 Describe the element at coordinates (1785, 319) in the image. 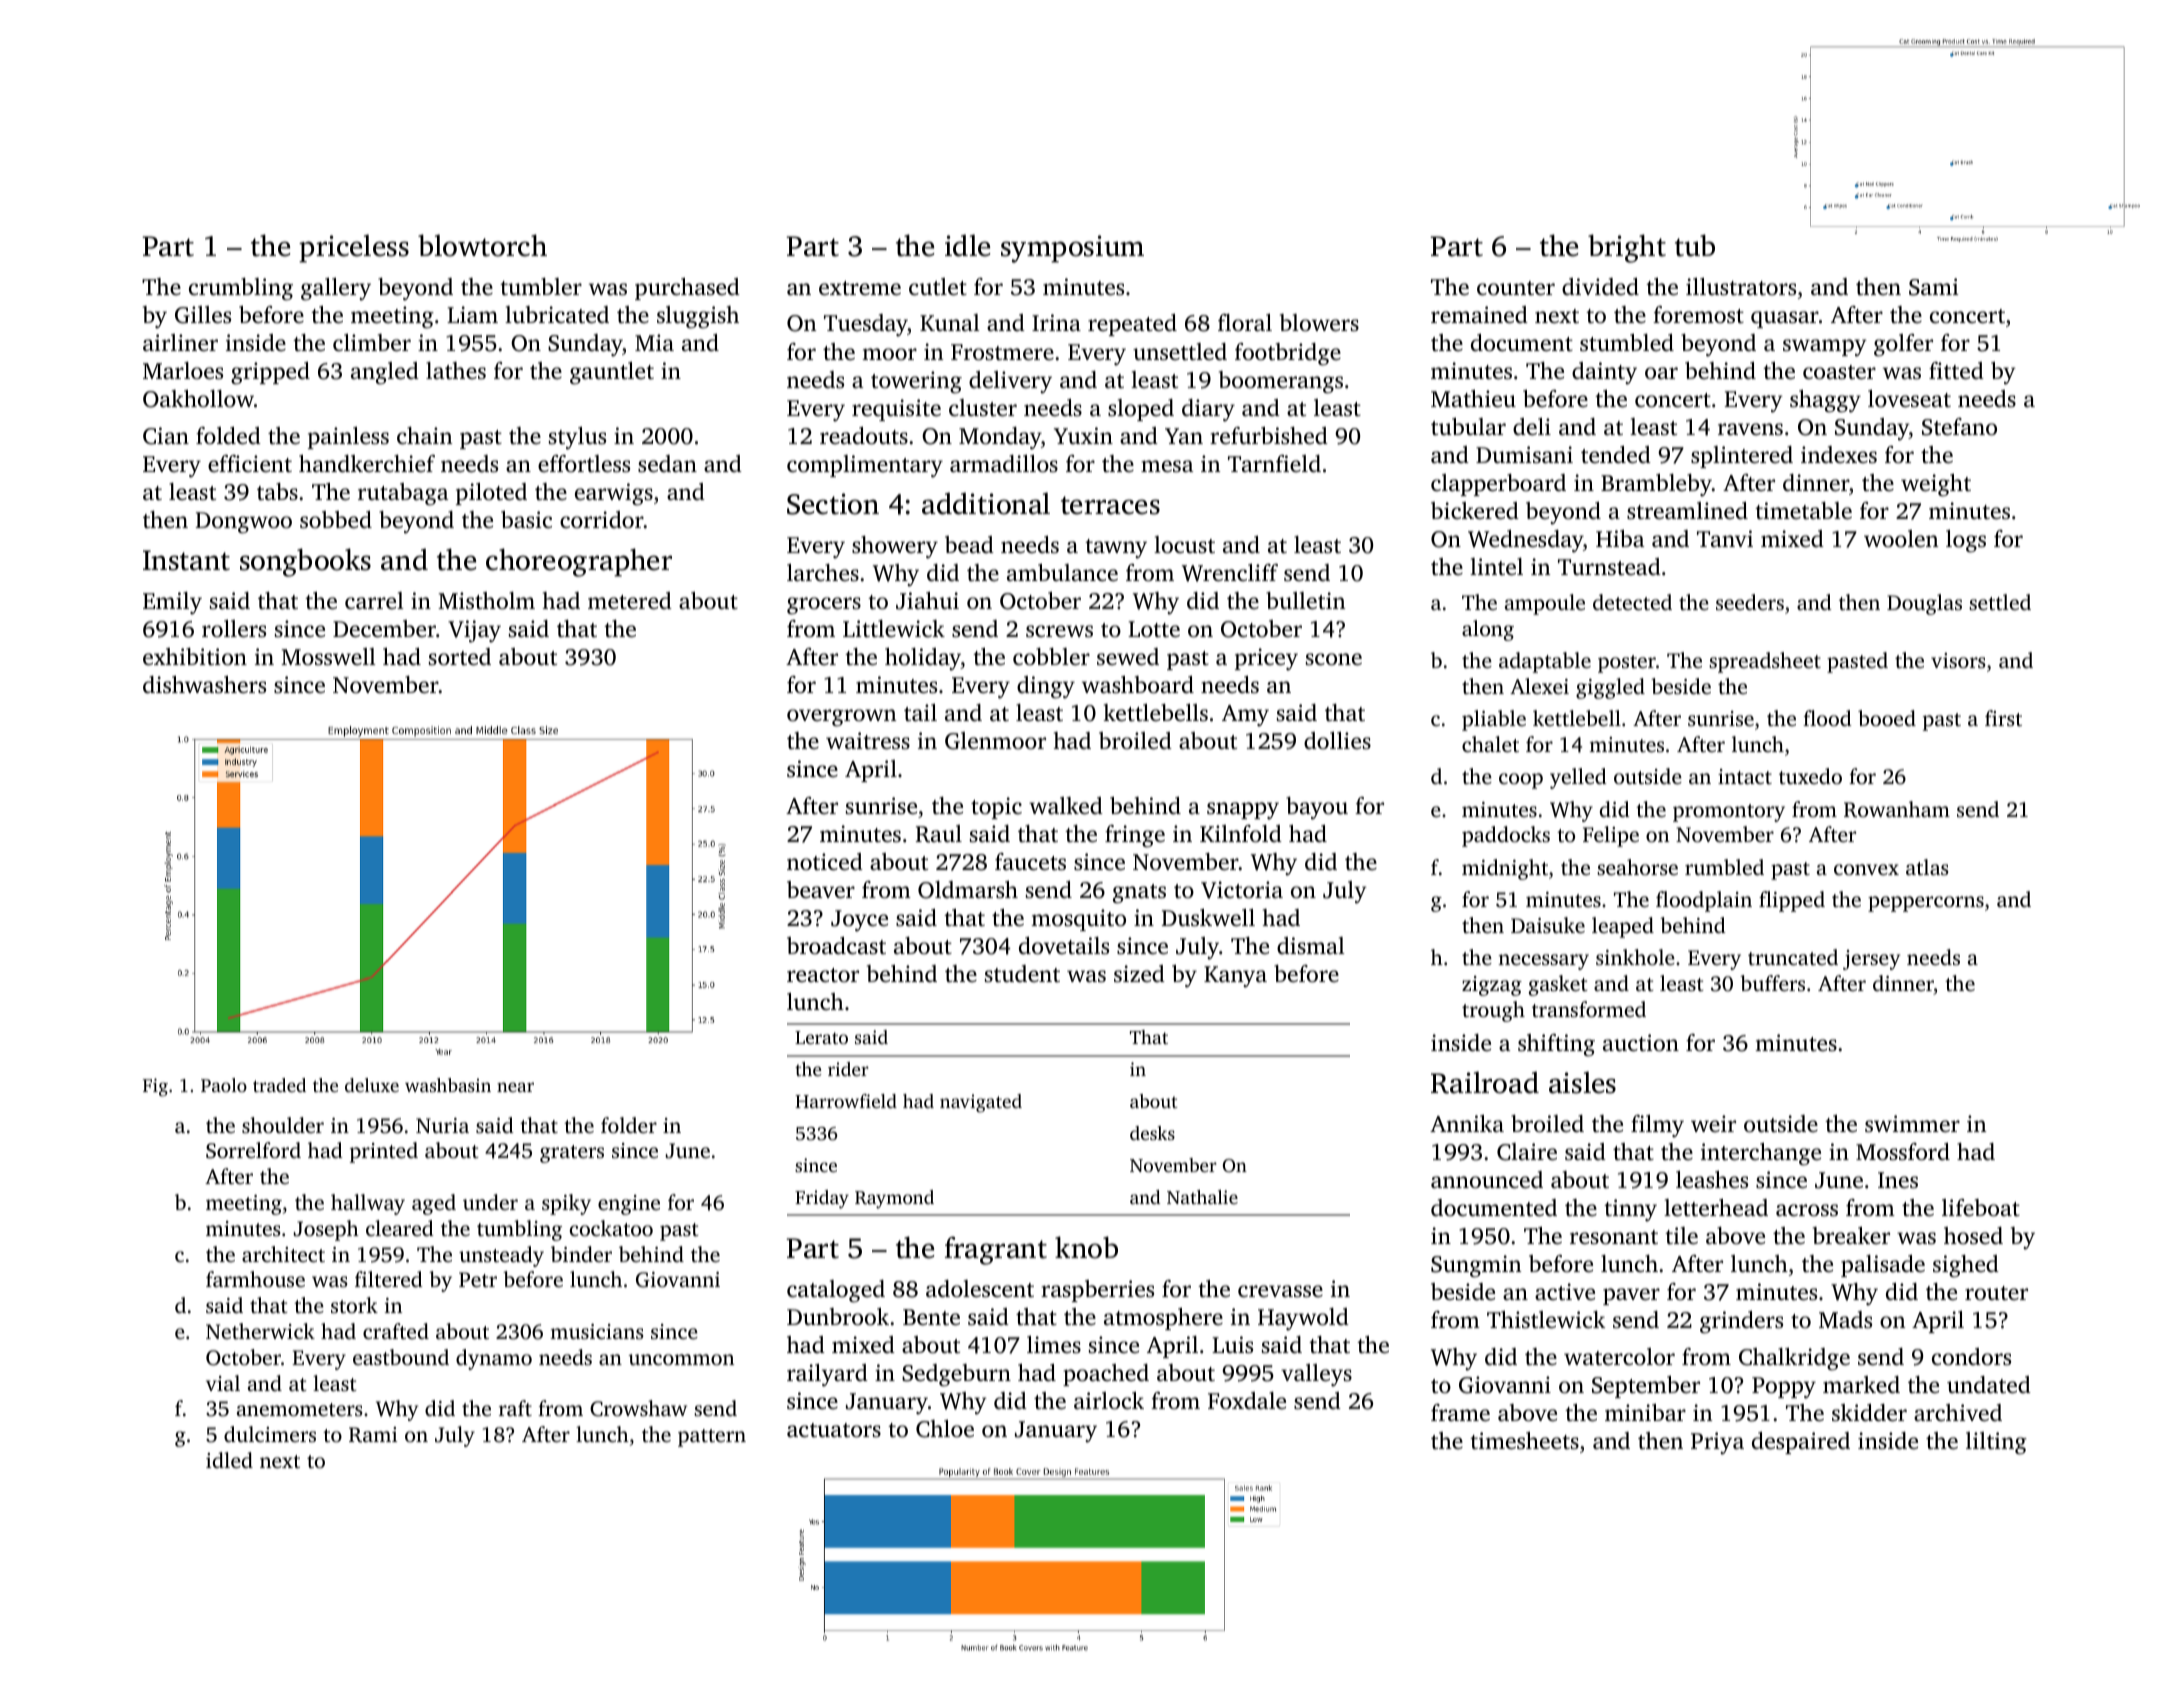

I see `quasar` at that location.
